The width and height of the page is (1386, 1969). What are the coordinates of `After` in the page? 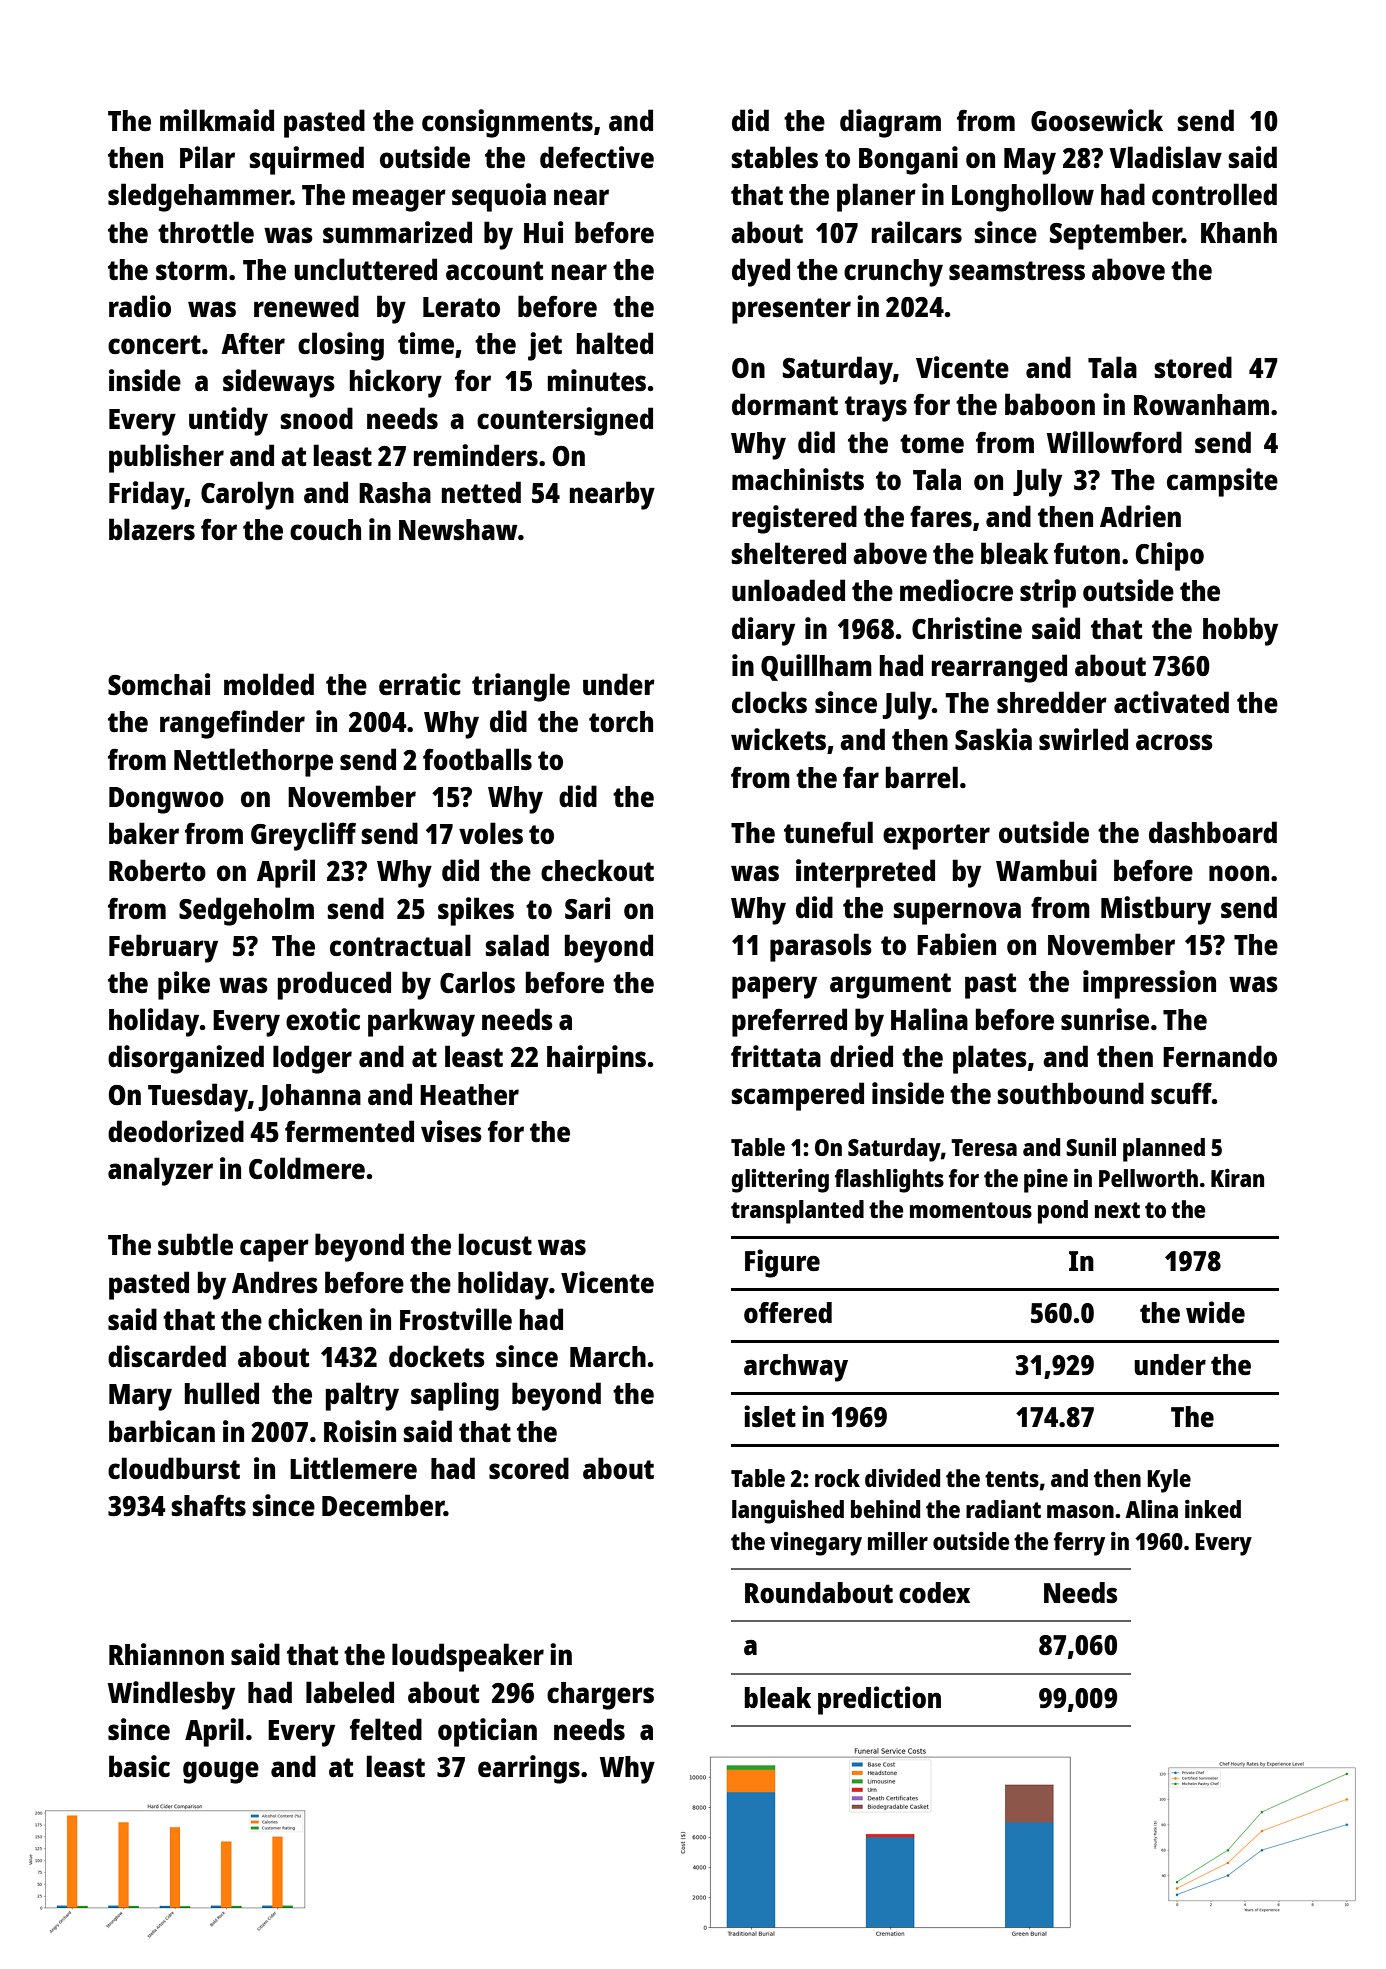 It's located at (253, 343).
